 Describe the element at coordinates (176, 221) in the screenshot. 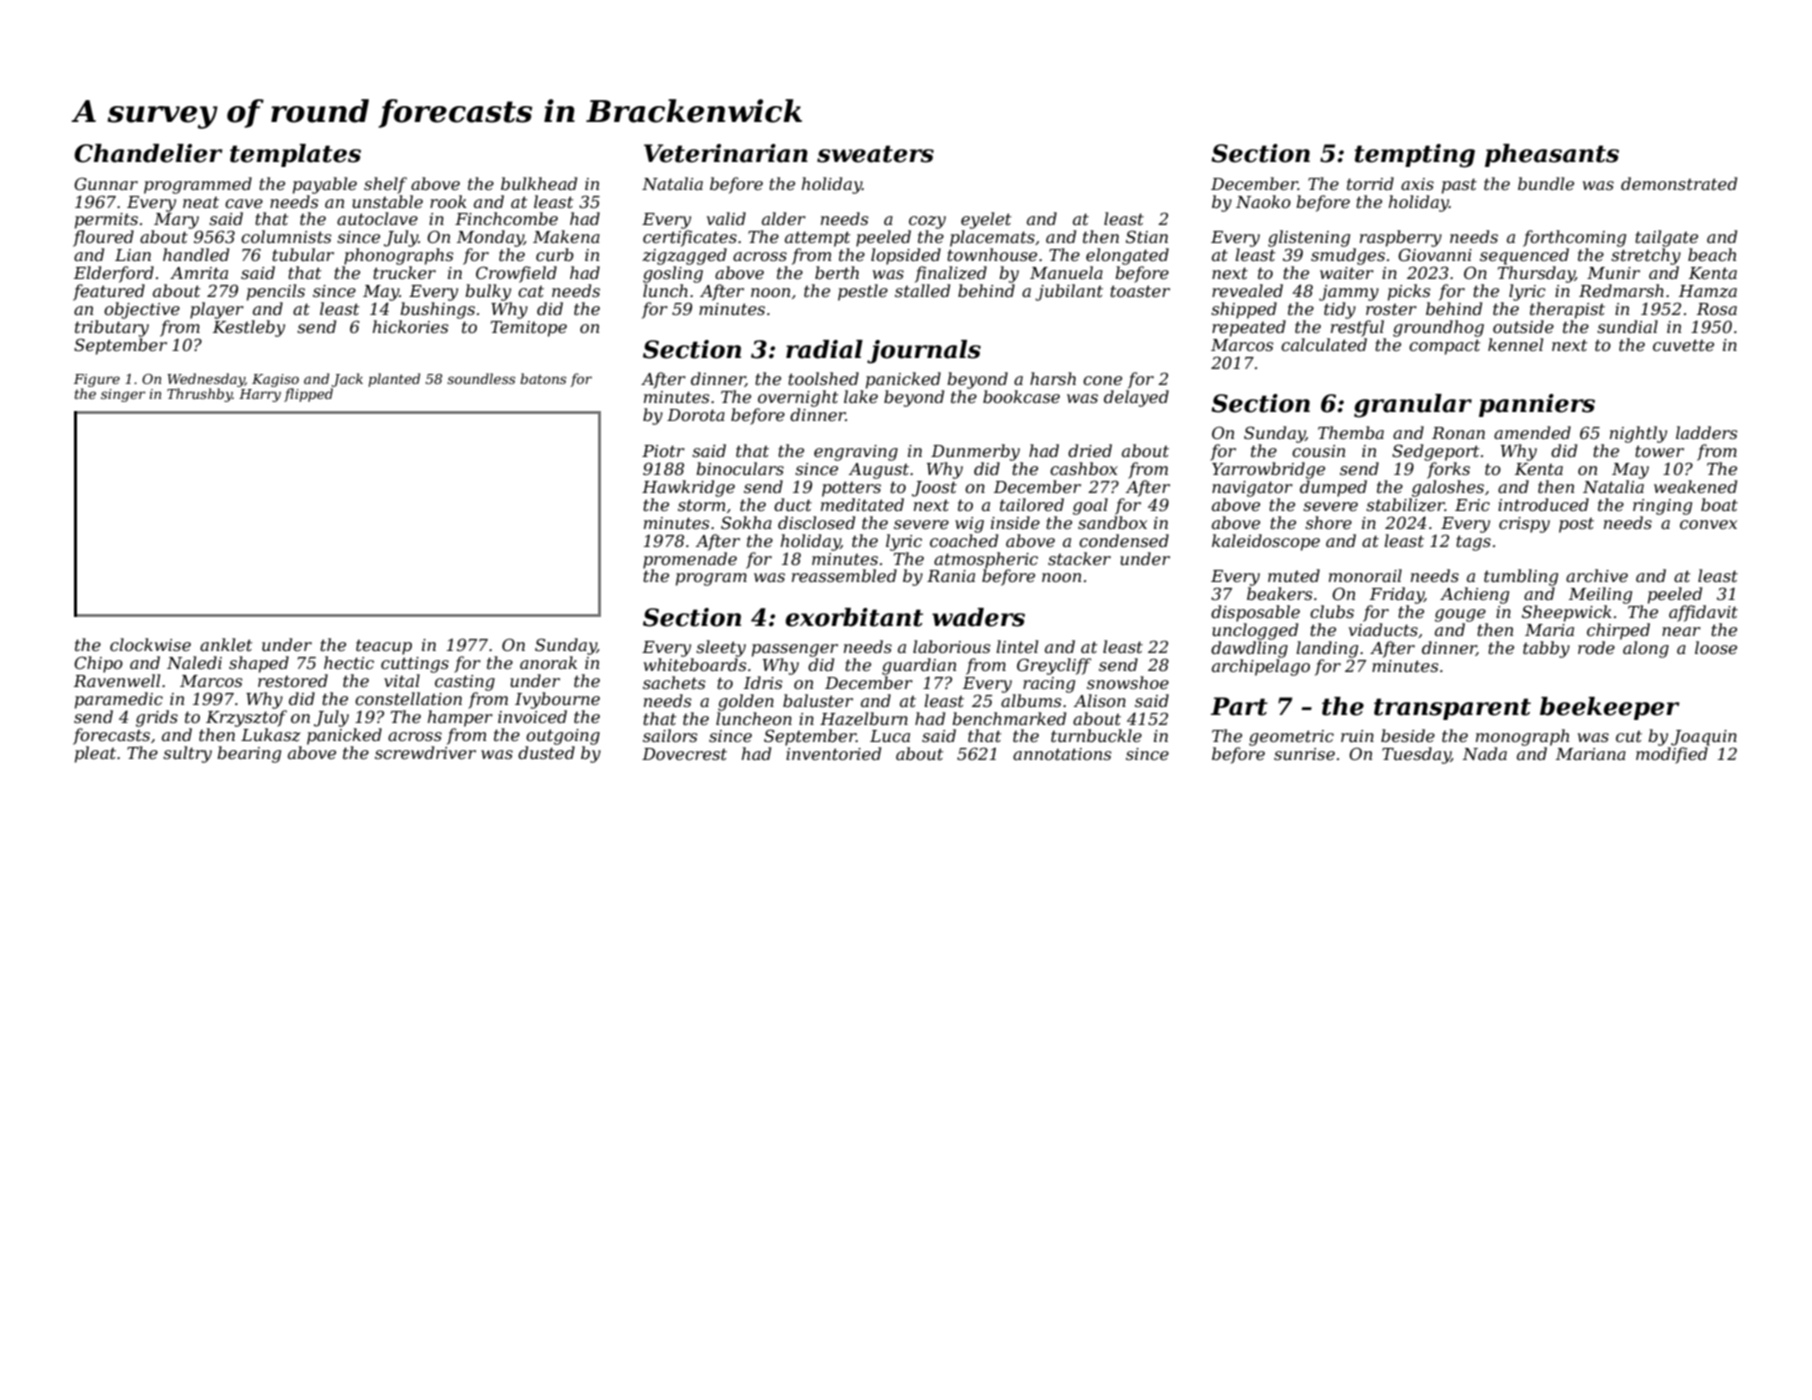

I see `Mary` at that location.
